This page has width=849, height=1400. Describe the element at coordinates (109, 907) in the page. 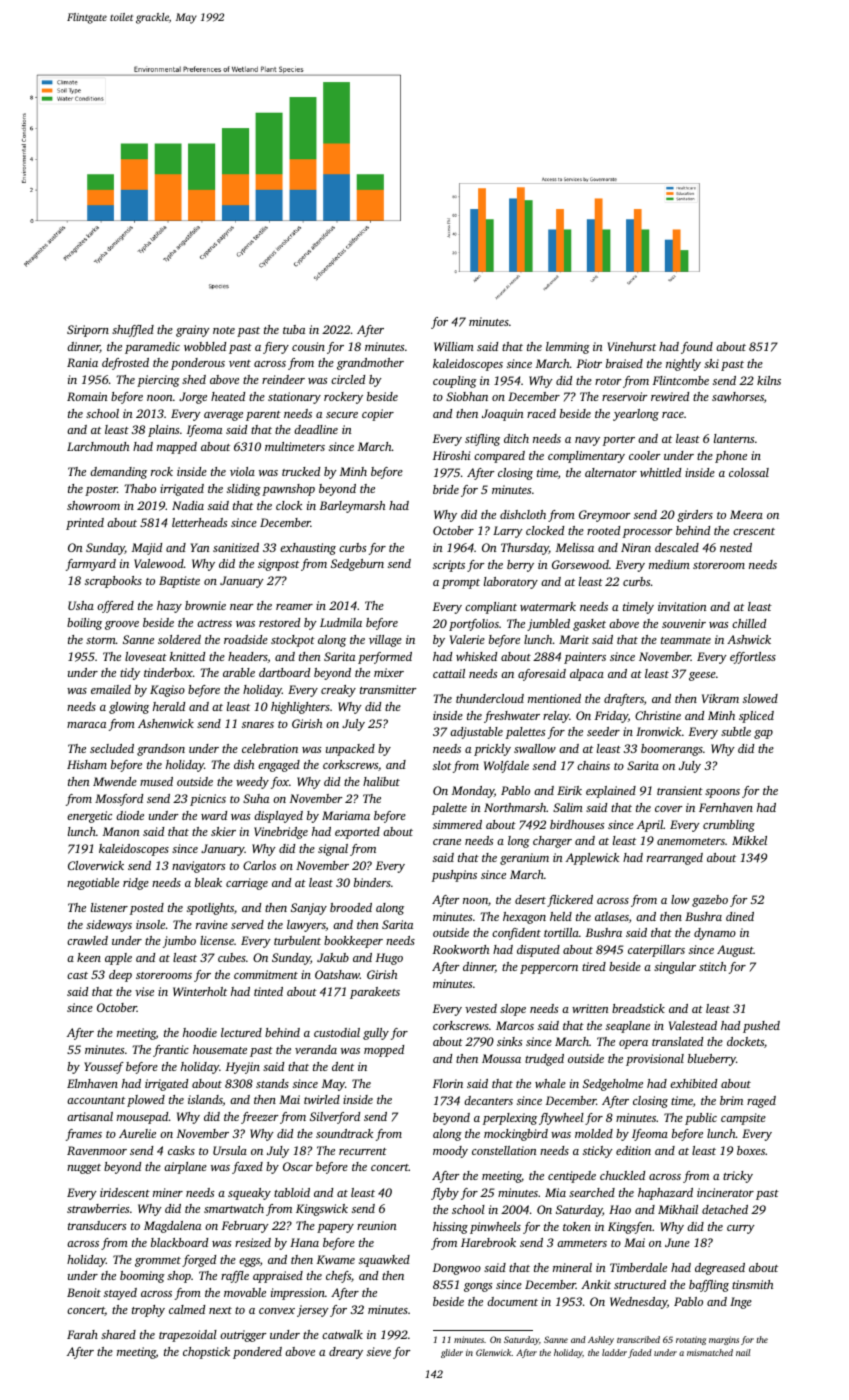

I see `listener` at that location.
